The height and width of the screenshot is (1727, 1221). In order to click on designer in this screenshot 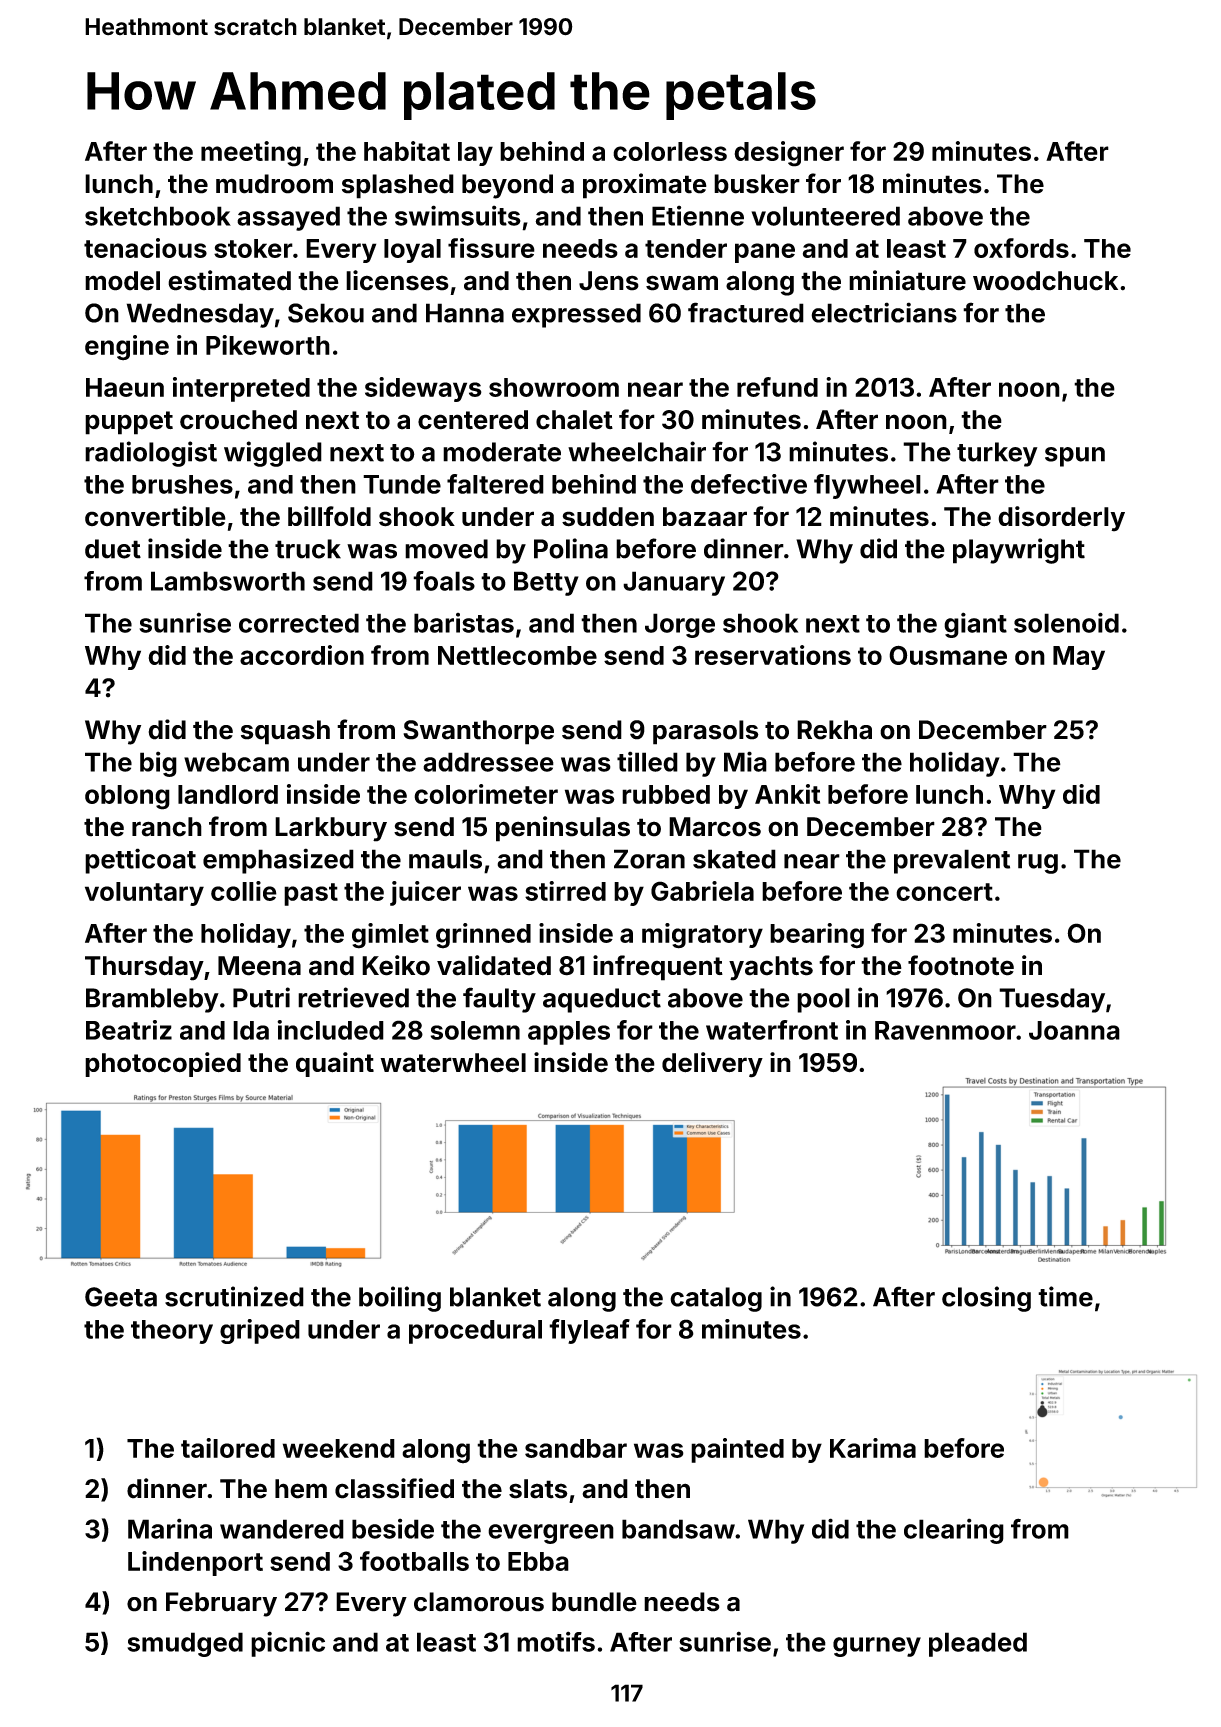, I will do `click(789, 154)`.
